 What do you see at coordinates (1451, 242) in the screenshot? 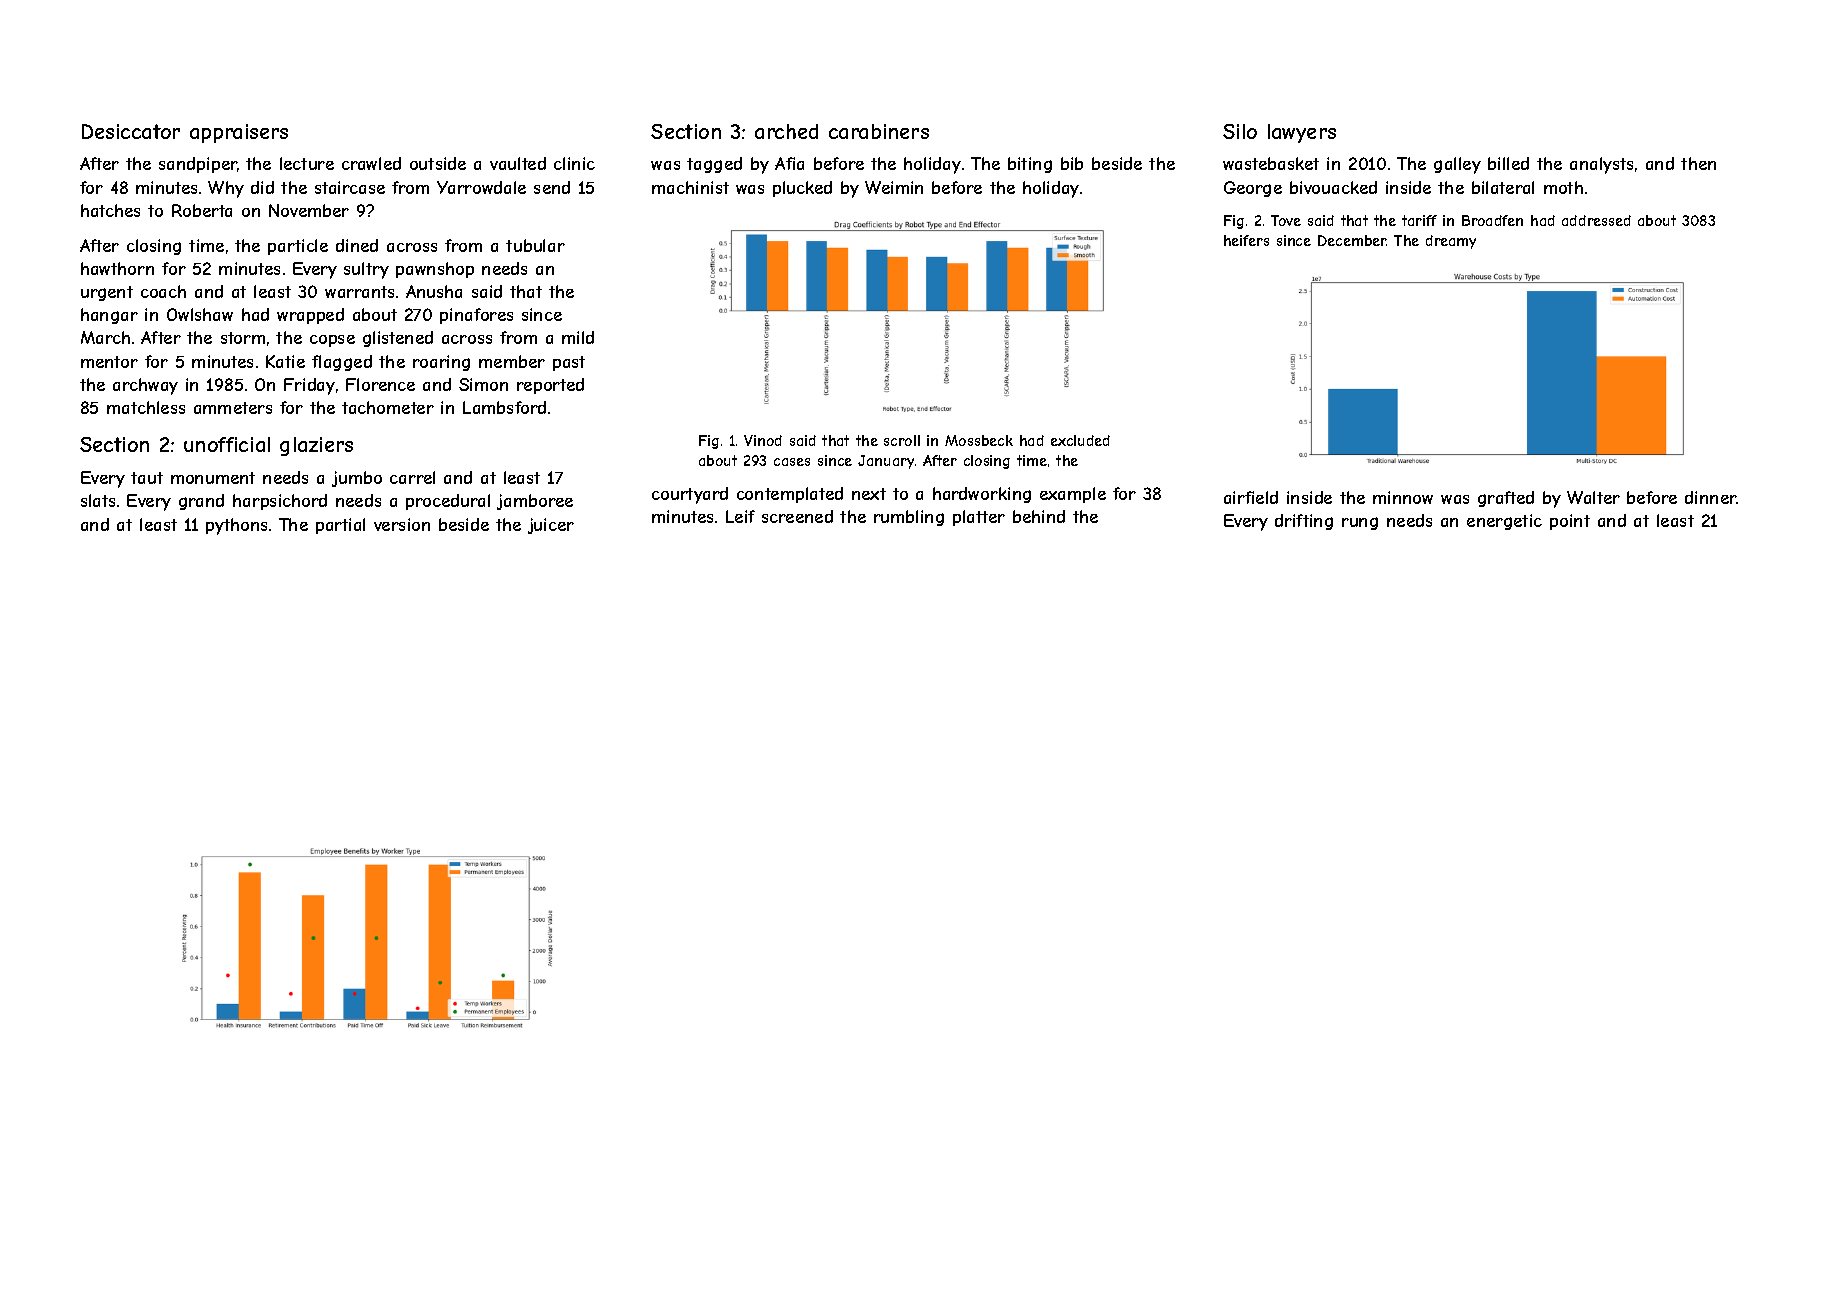
I see `dreamy` at bounding box center [1451, 242].
